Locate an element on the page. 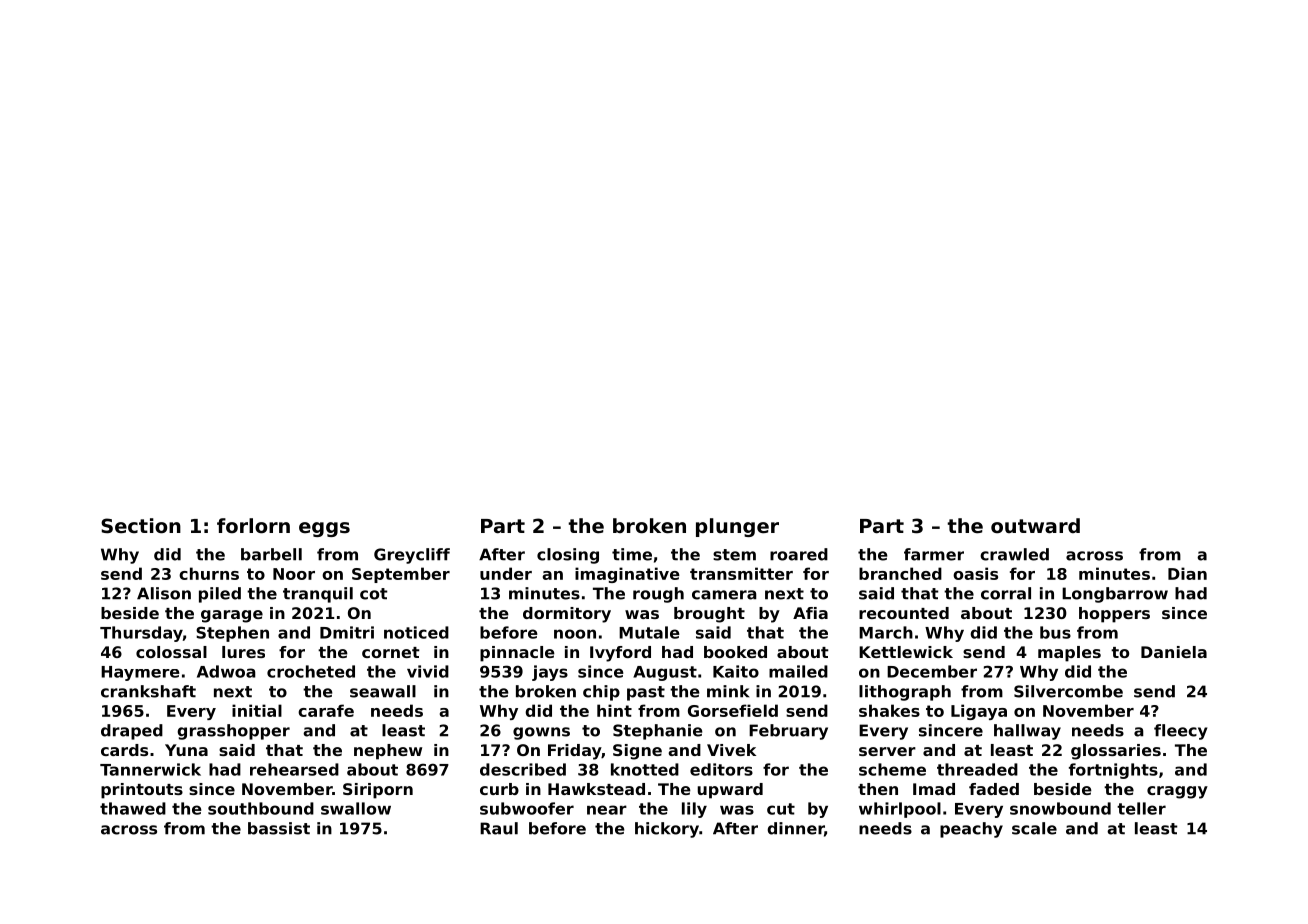  transmitter is located at coordinates (741, 573).
